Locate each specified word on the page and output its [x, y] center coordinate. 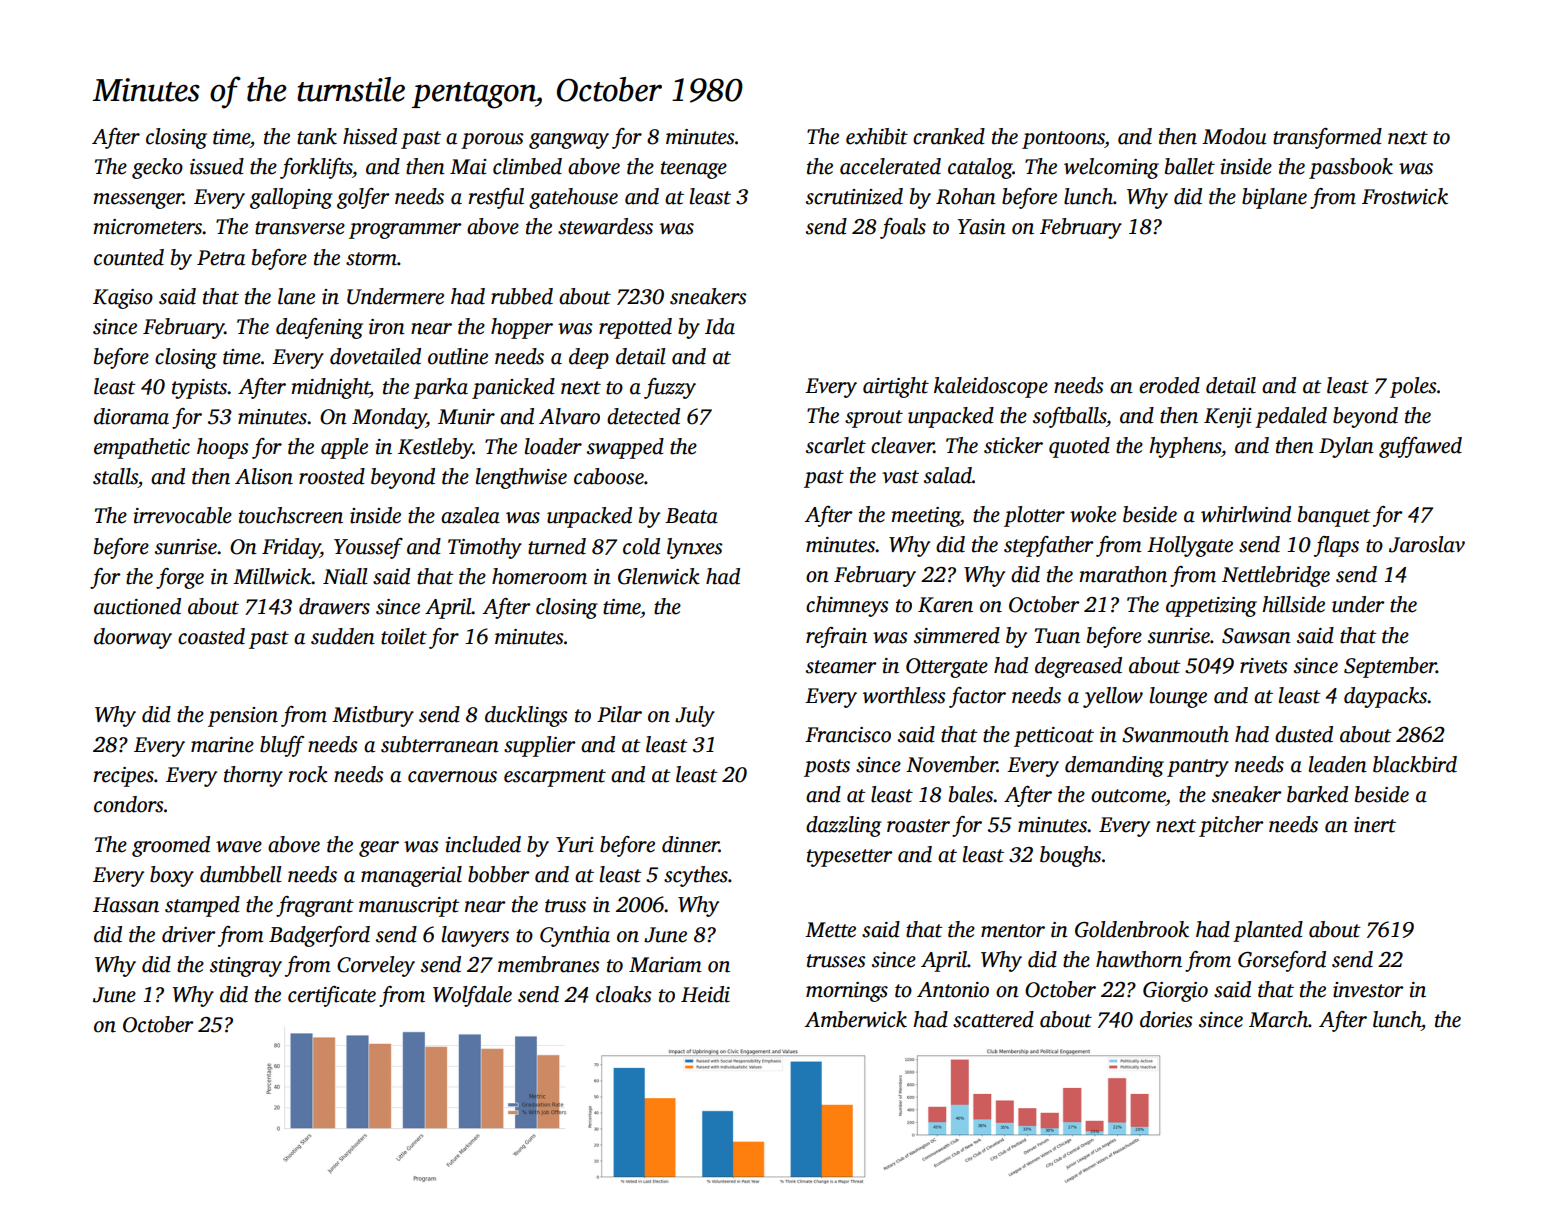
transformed [1327, 138]
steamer [841, 667]
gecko [157, 168]
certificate [332, 996]
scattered [993, 1019]
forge [180, 578]
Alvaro [569, 416]
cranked [949, 136]
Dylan [1346, 447]
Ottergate [947, 668]
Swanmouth [1175, 734]
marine [222, 745]
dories [1166, 1019]
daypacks [1385, 697]
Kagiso [123, 299]
